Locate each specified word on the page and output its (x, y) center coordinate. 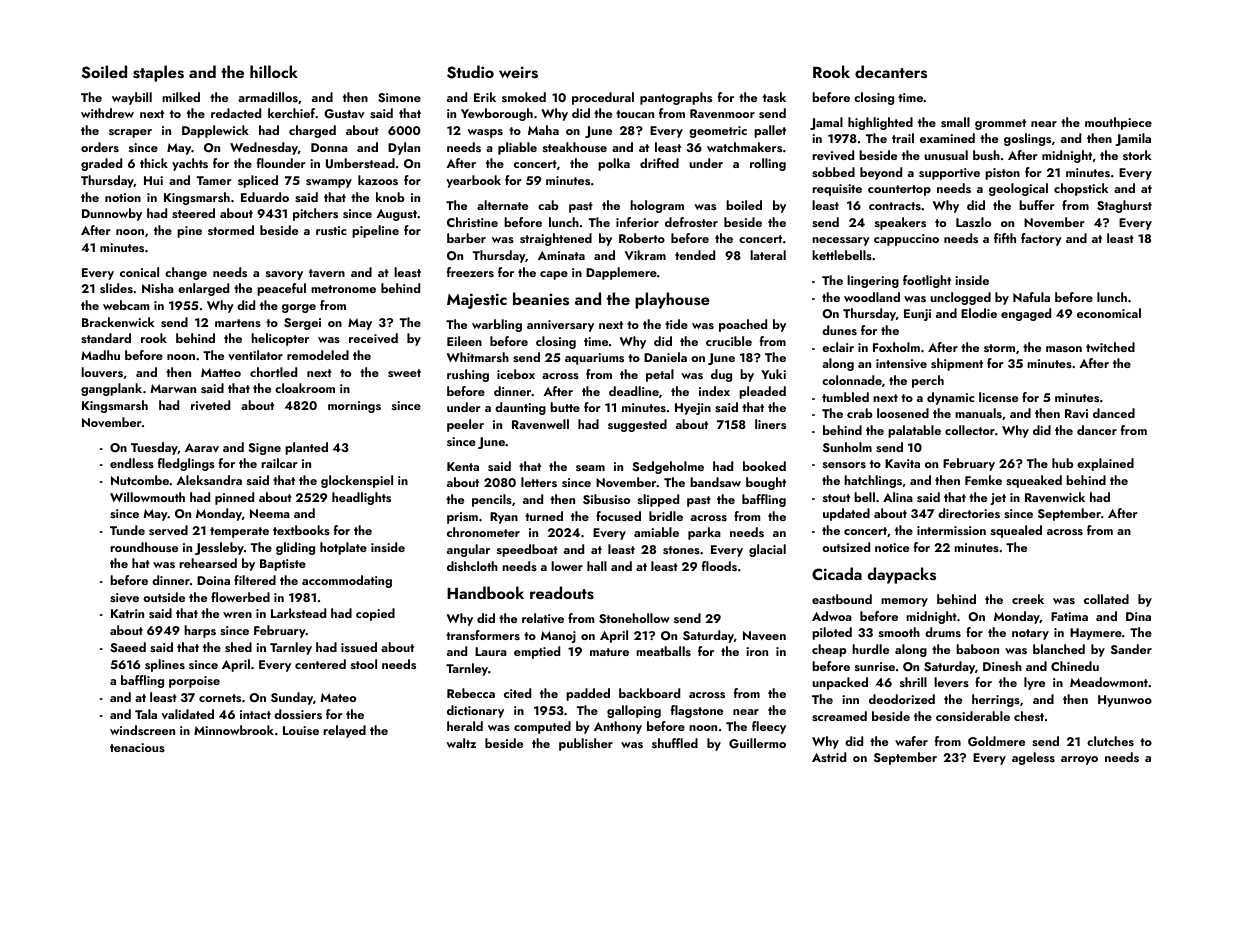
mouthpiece (1118, 123)
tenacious (137, 747)
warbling (497, 325)
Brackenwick (118, 322)
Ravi (1076, 413)
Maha (543, 130)
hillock (274, 71)
